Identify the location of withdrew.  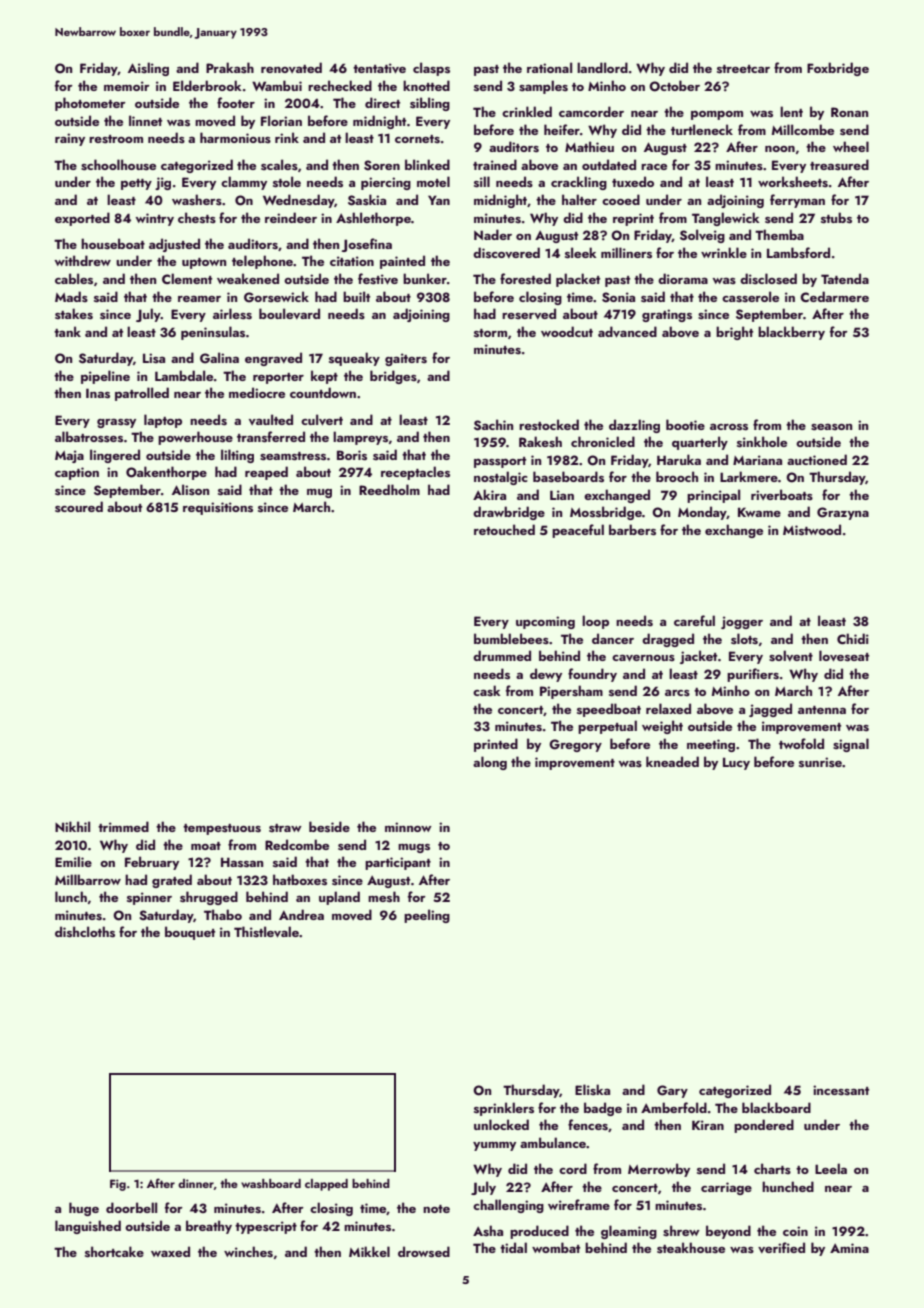
(83, 260).
